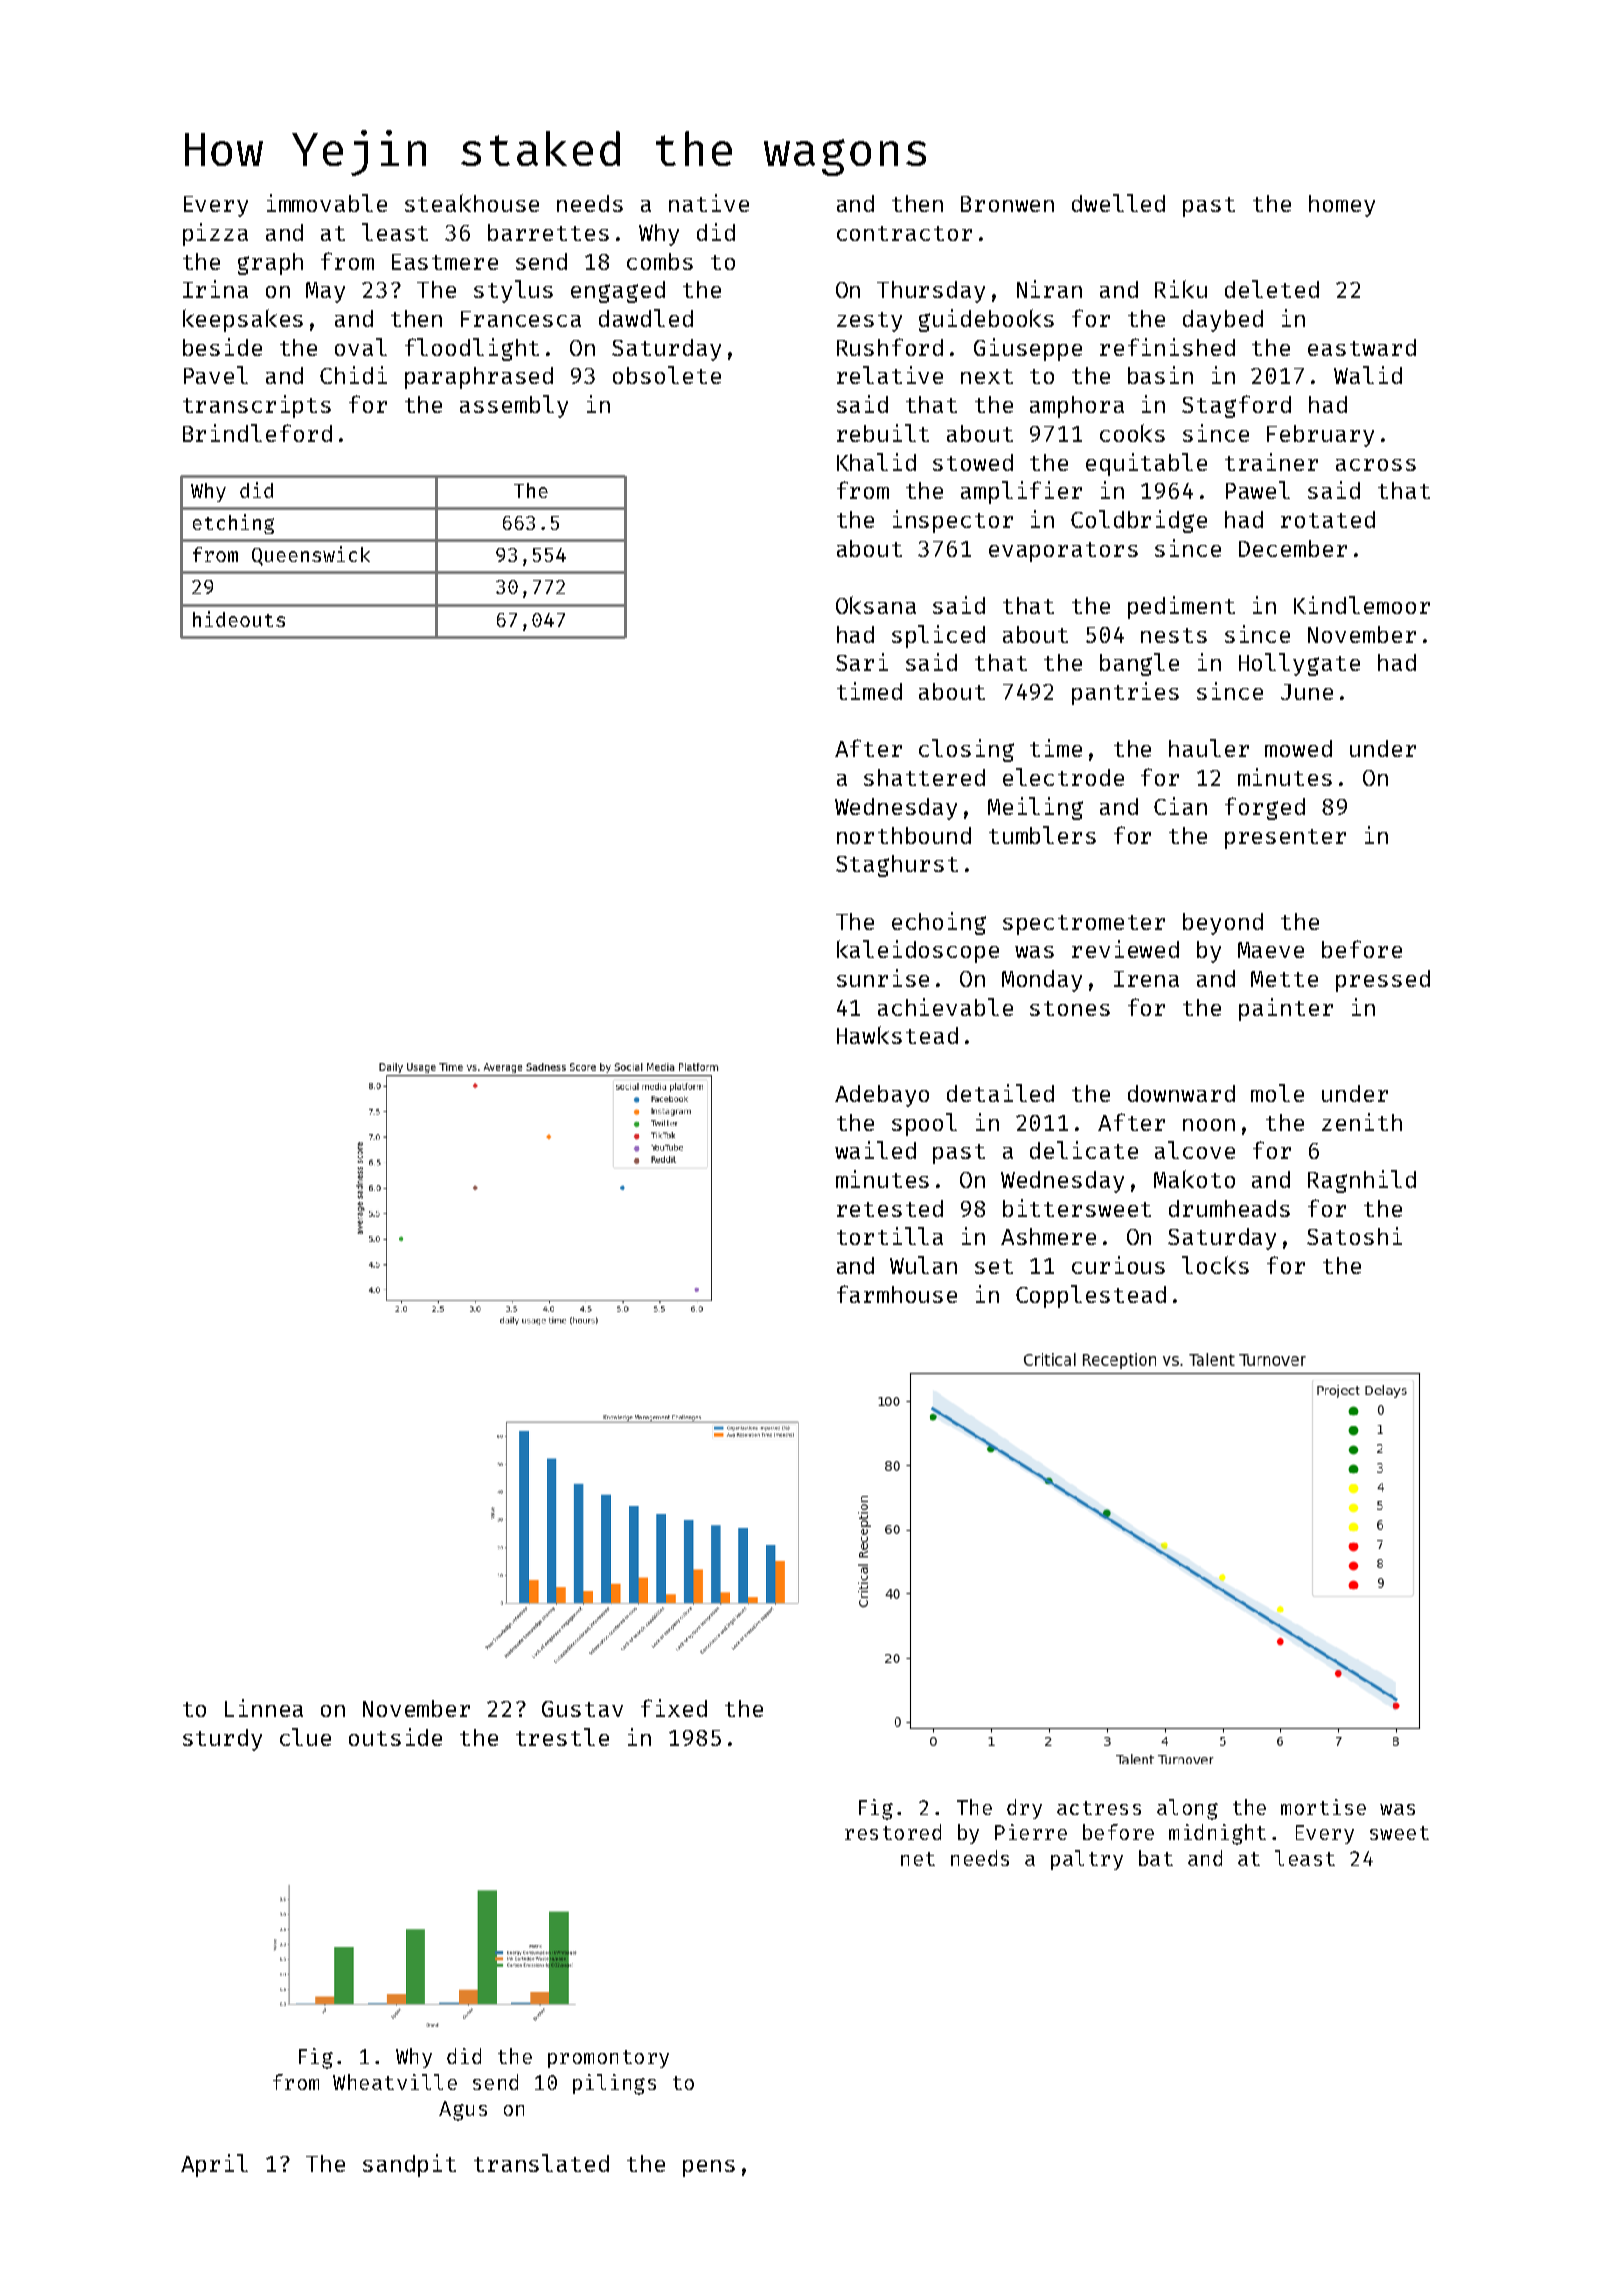 The image size is (1620, 2292). Describe the element at coordinates (897, 1294) in the screenshot. I see `farmhouse` at that location.
